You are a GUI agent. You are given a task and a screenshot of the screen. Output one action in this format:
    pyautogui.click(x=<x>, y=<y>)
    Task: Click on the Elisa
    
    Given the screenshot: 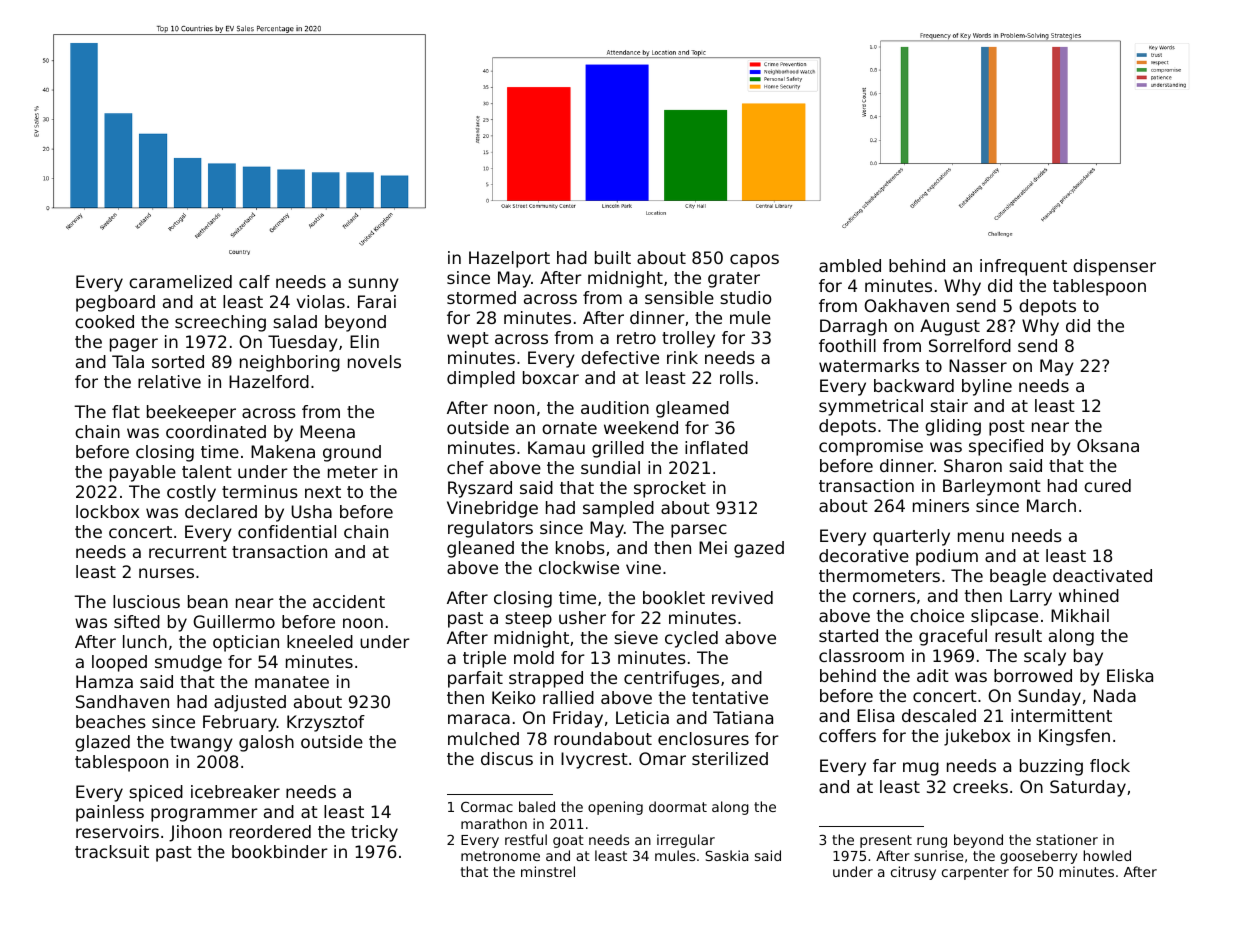 What is the action you would take?
    pyautogui.click(x=875, y=715)
